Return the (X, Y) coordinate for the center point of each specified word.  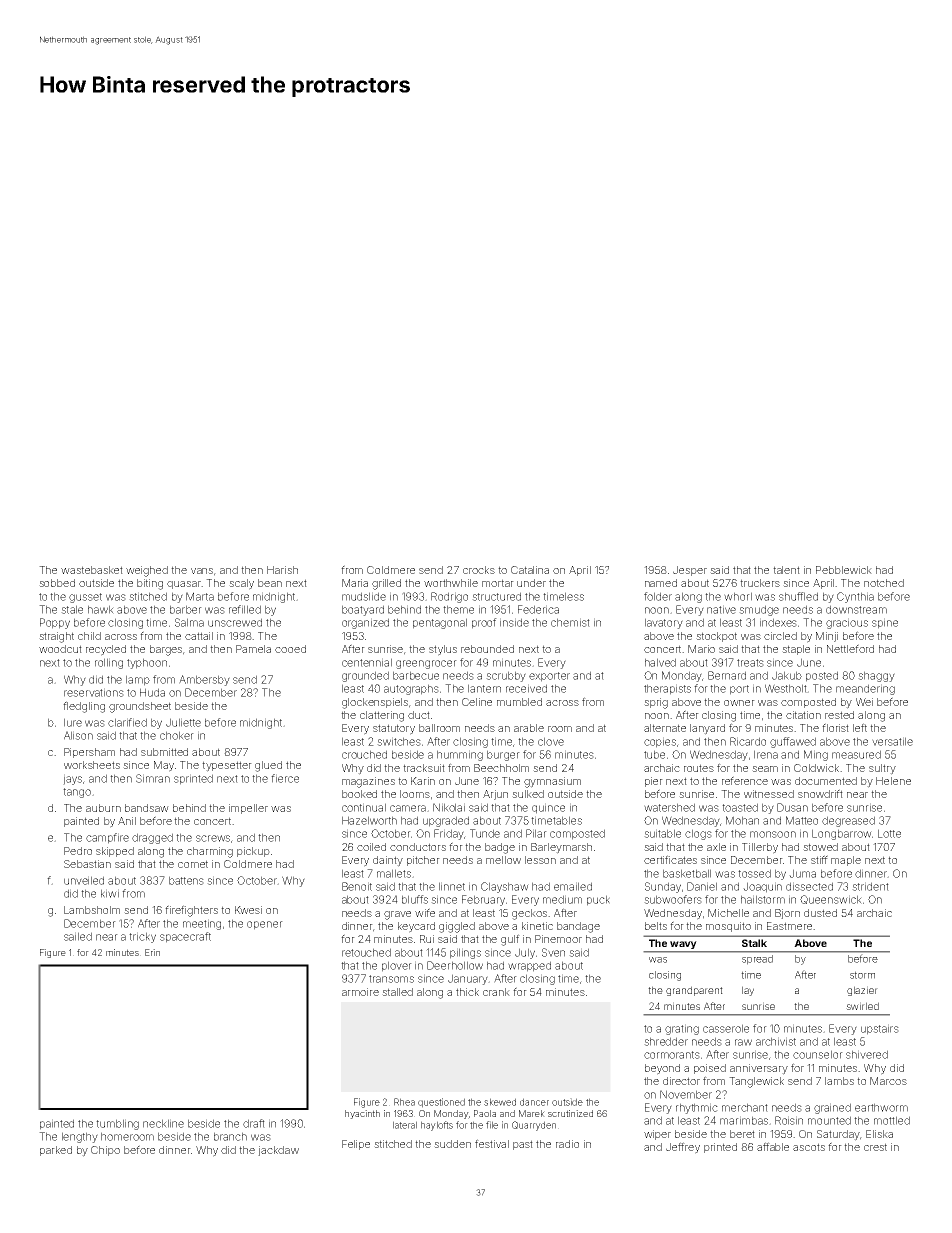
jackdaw (278, 1151)
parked (56, 1151)
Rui (427, 939)
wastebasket (92, 570)
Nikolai (449, 807)
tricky (142, 937)
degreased (848, 821)
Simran (153, 778)
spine (885, 623)
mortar (498, 583)
